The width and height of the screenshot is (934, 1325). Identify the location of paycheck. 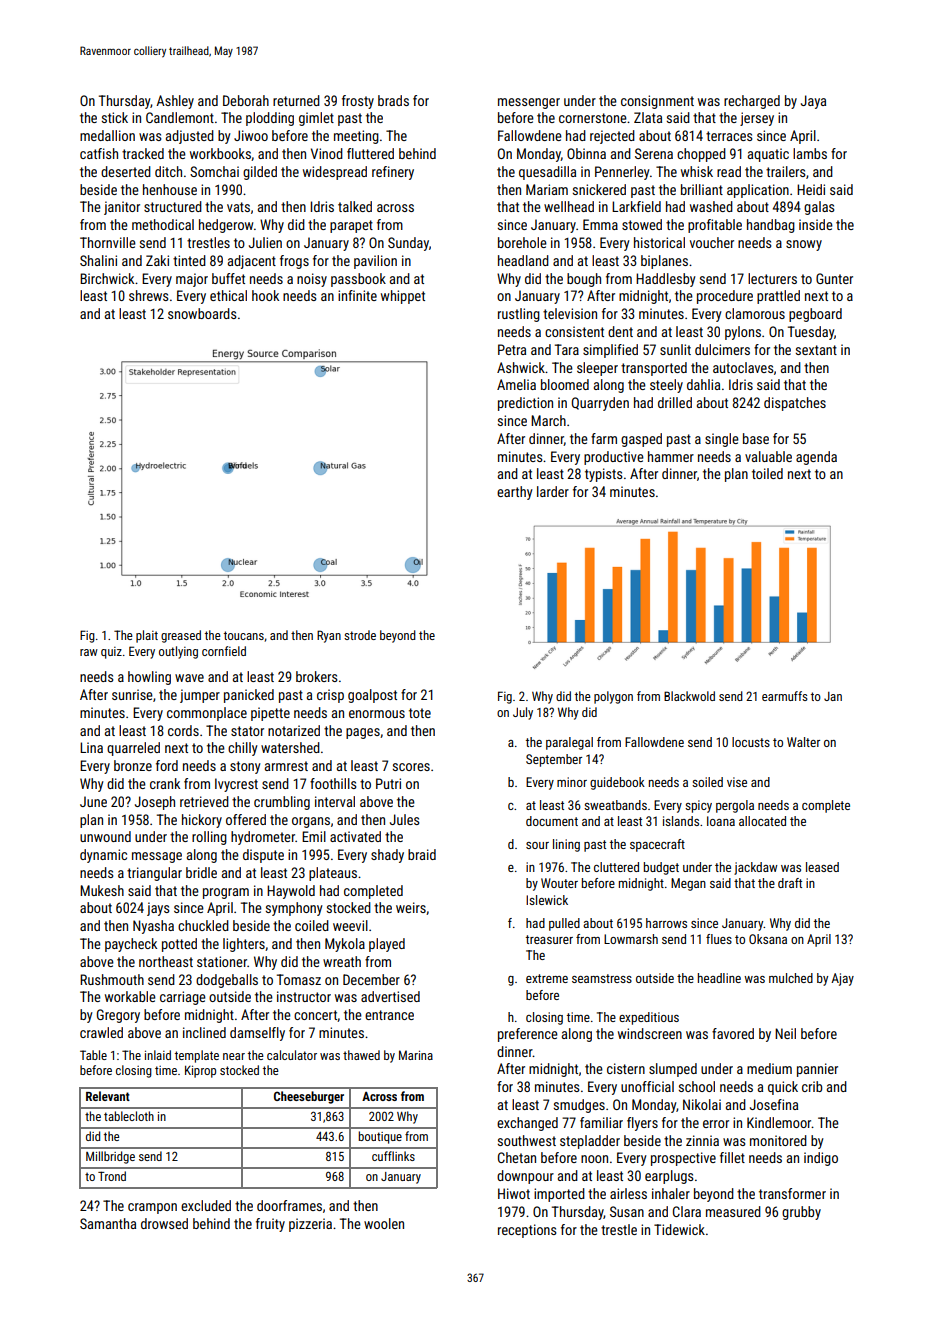
(131, 945).
